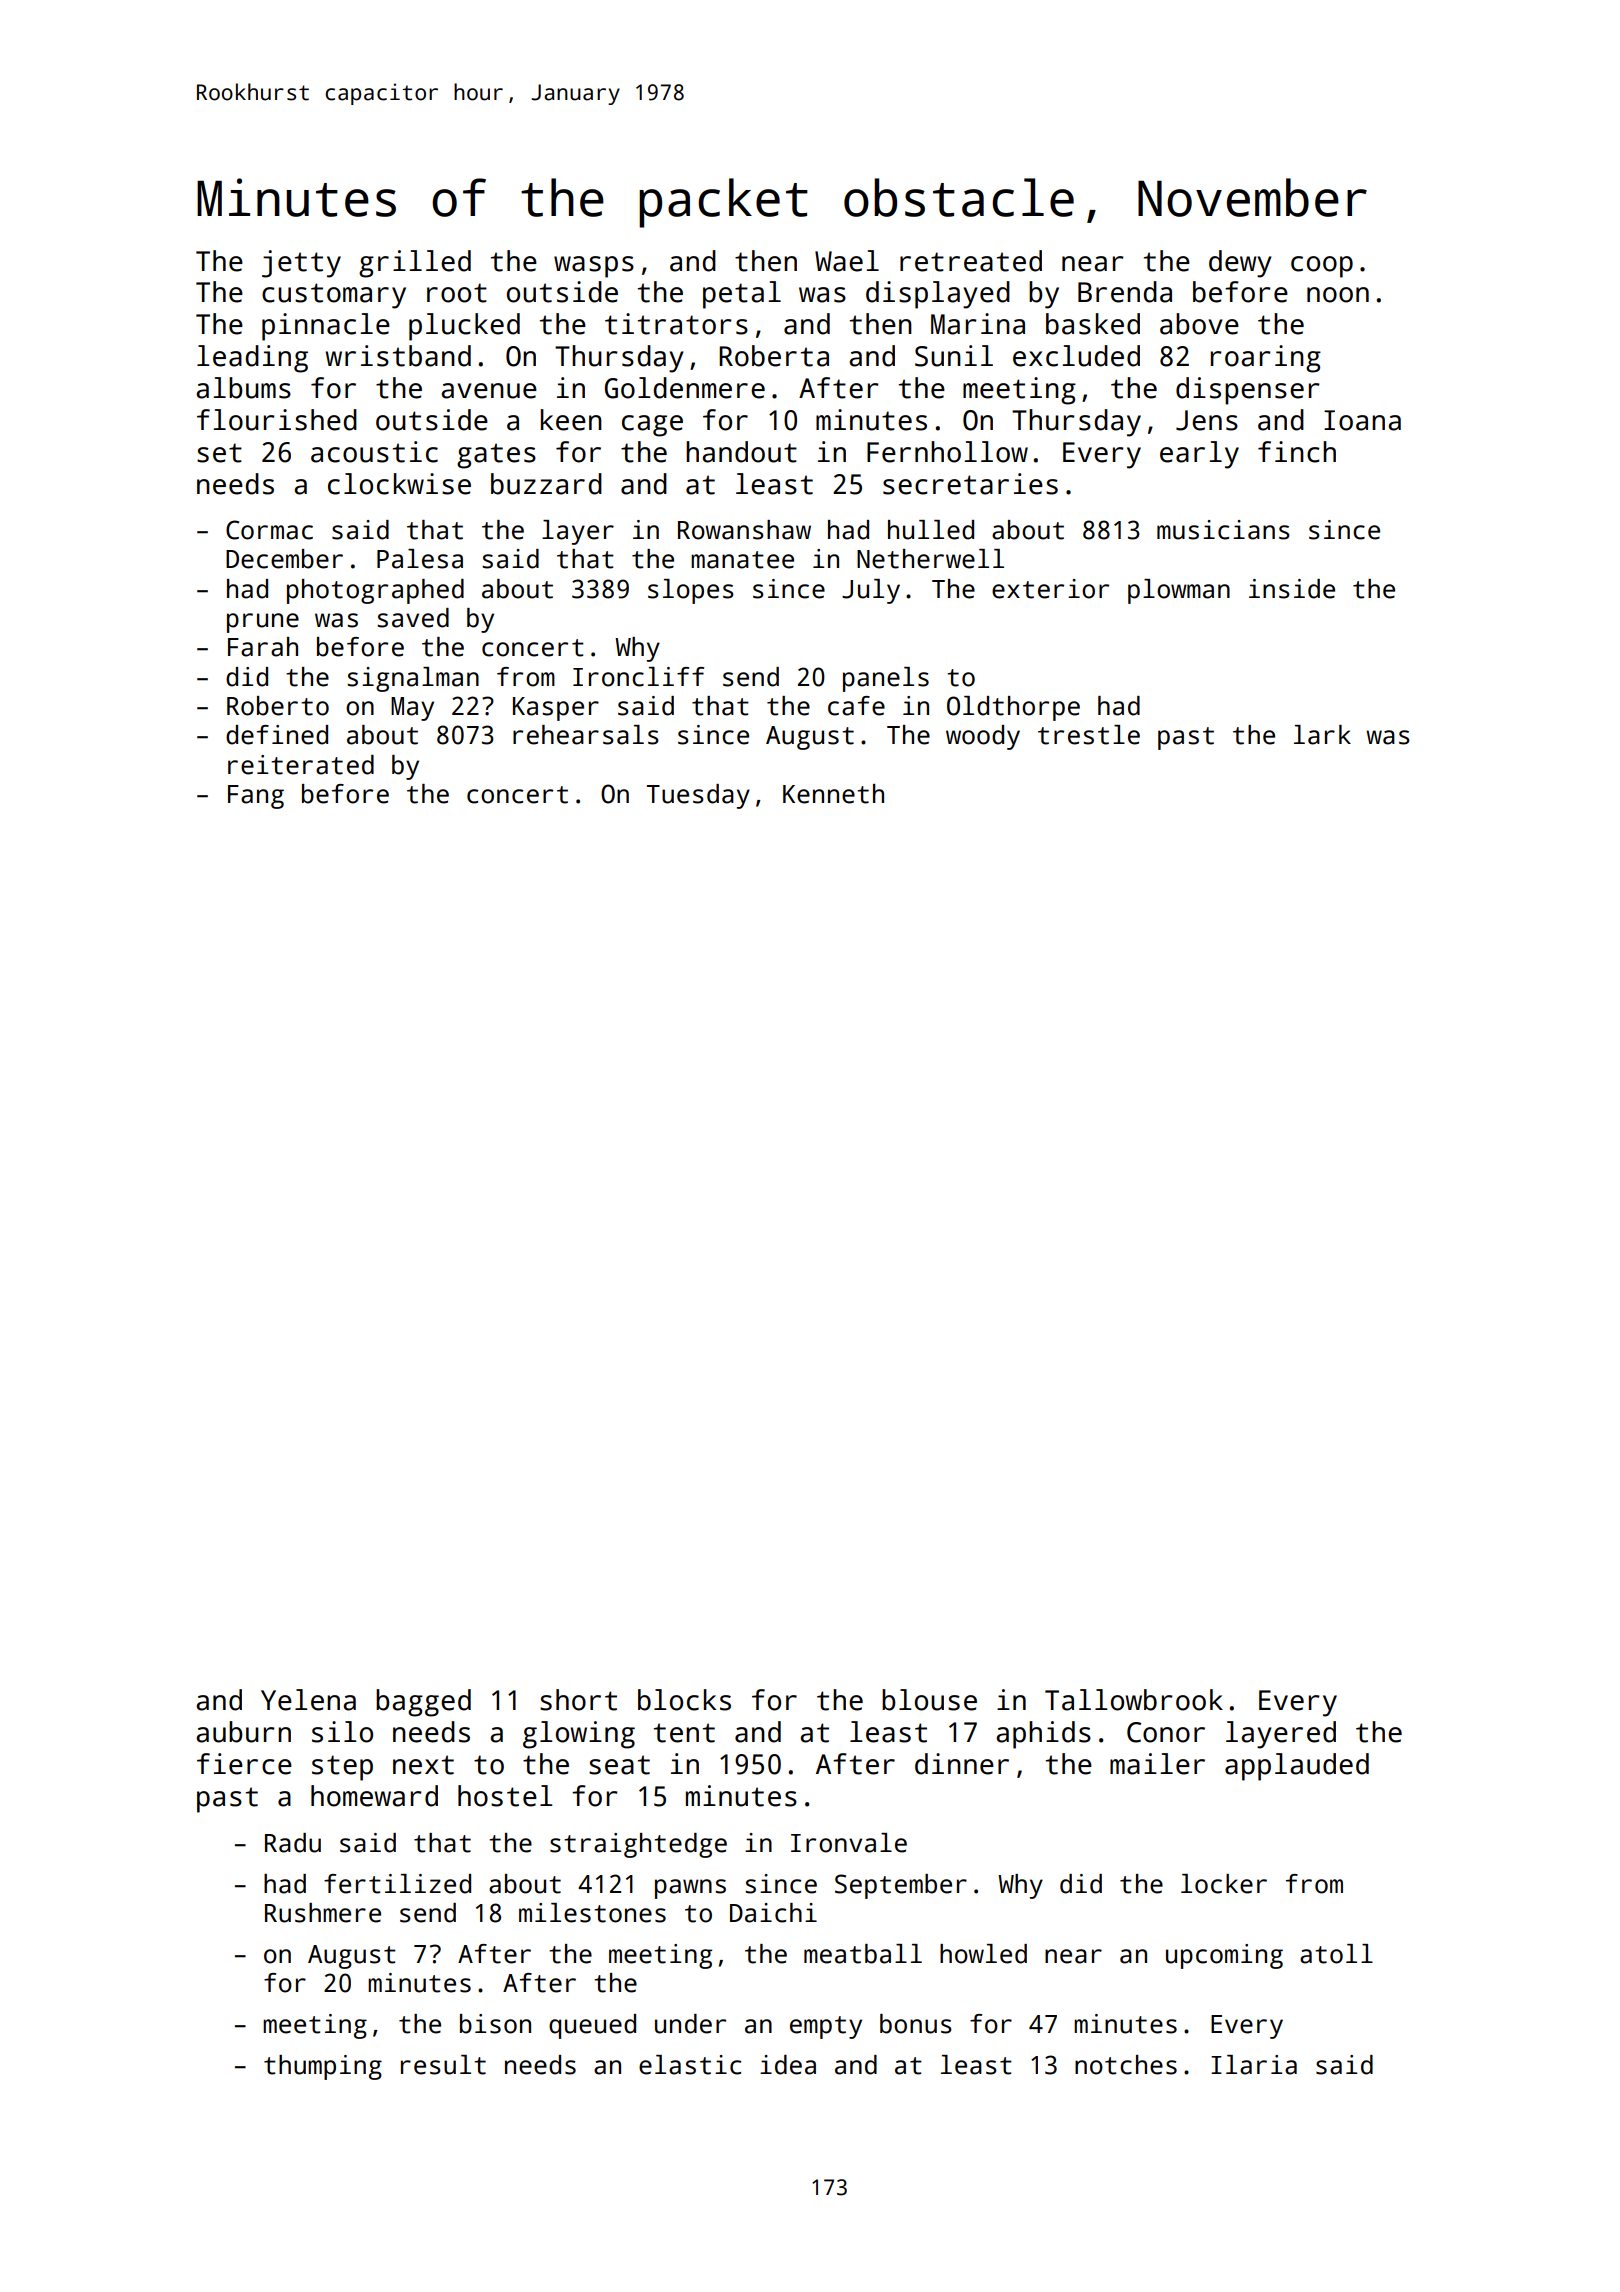  I want to click on Rushmere, so click(323, 1913).
